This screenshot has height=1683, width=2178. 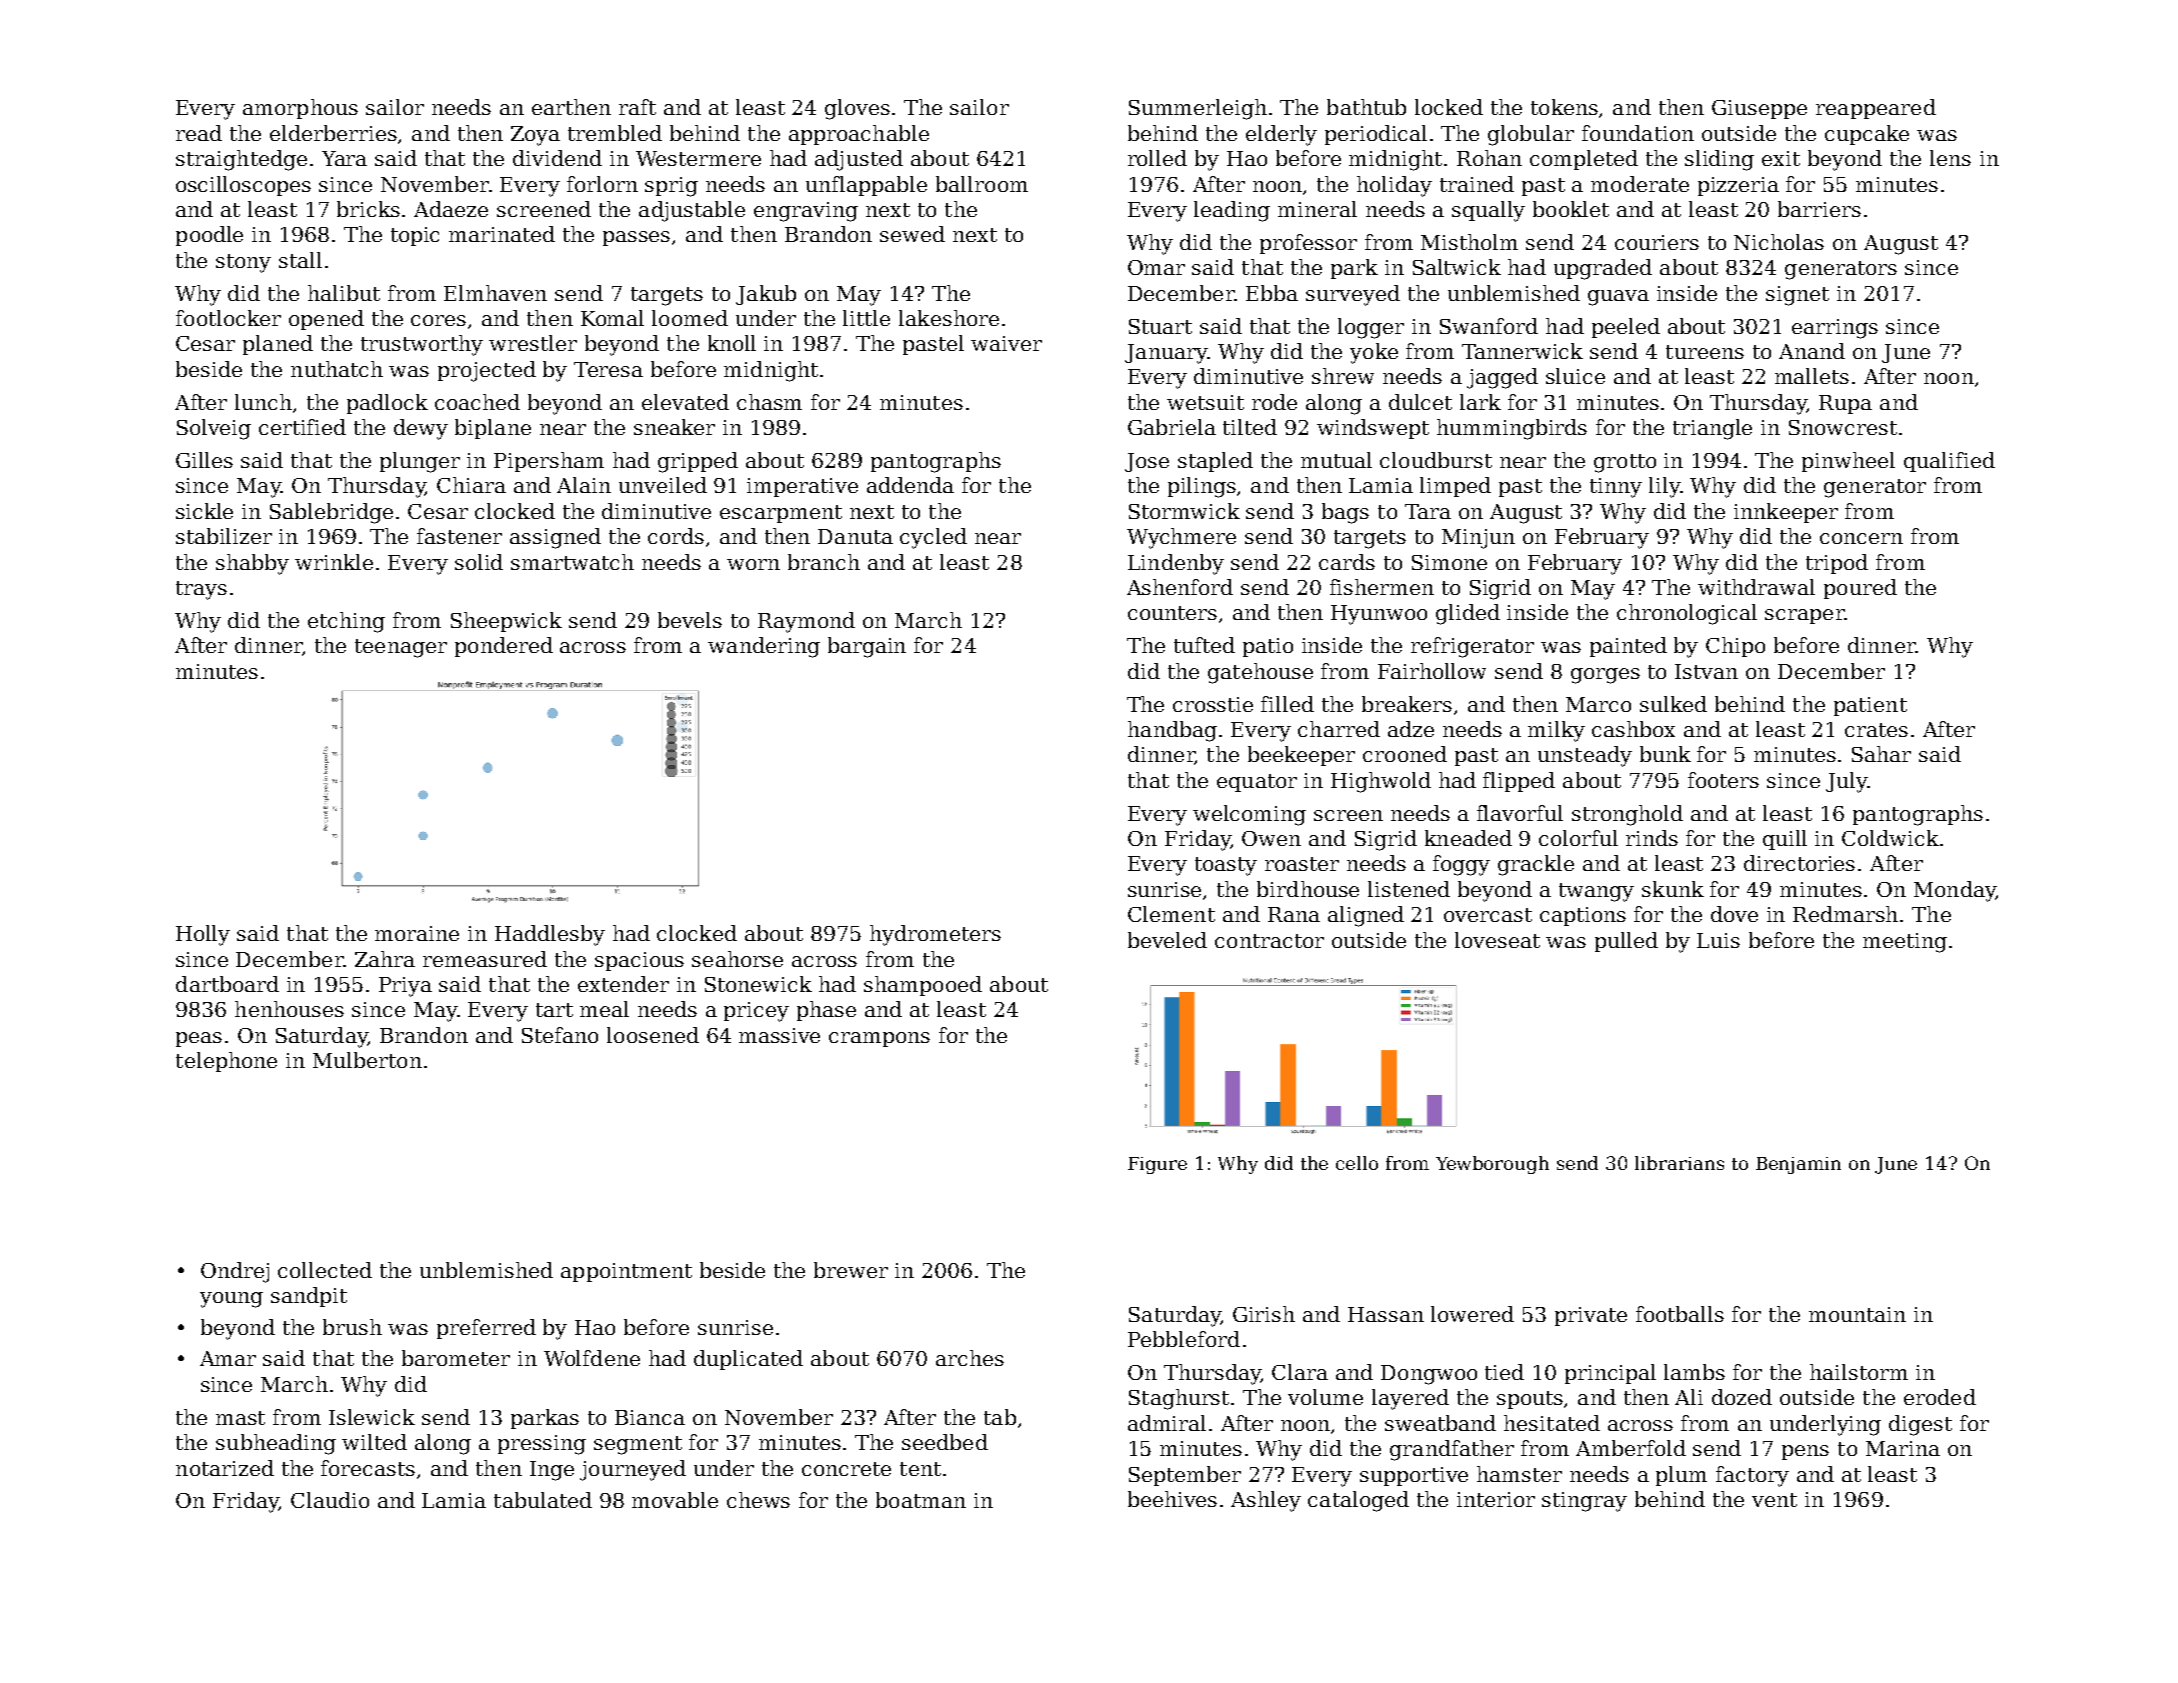 I want to click on poodle, so click(x=209, y=236).
